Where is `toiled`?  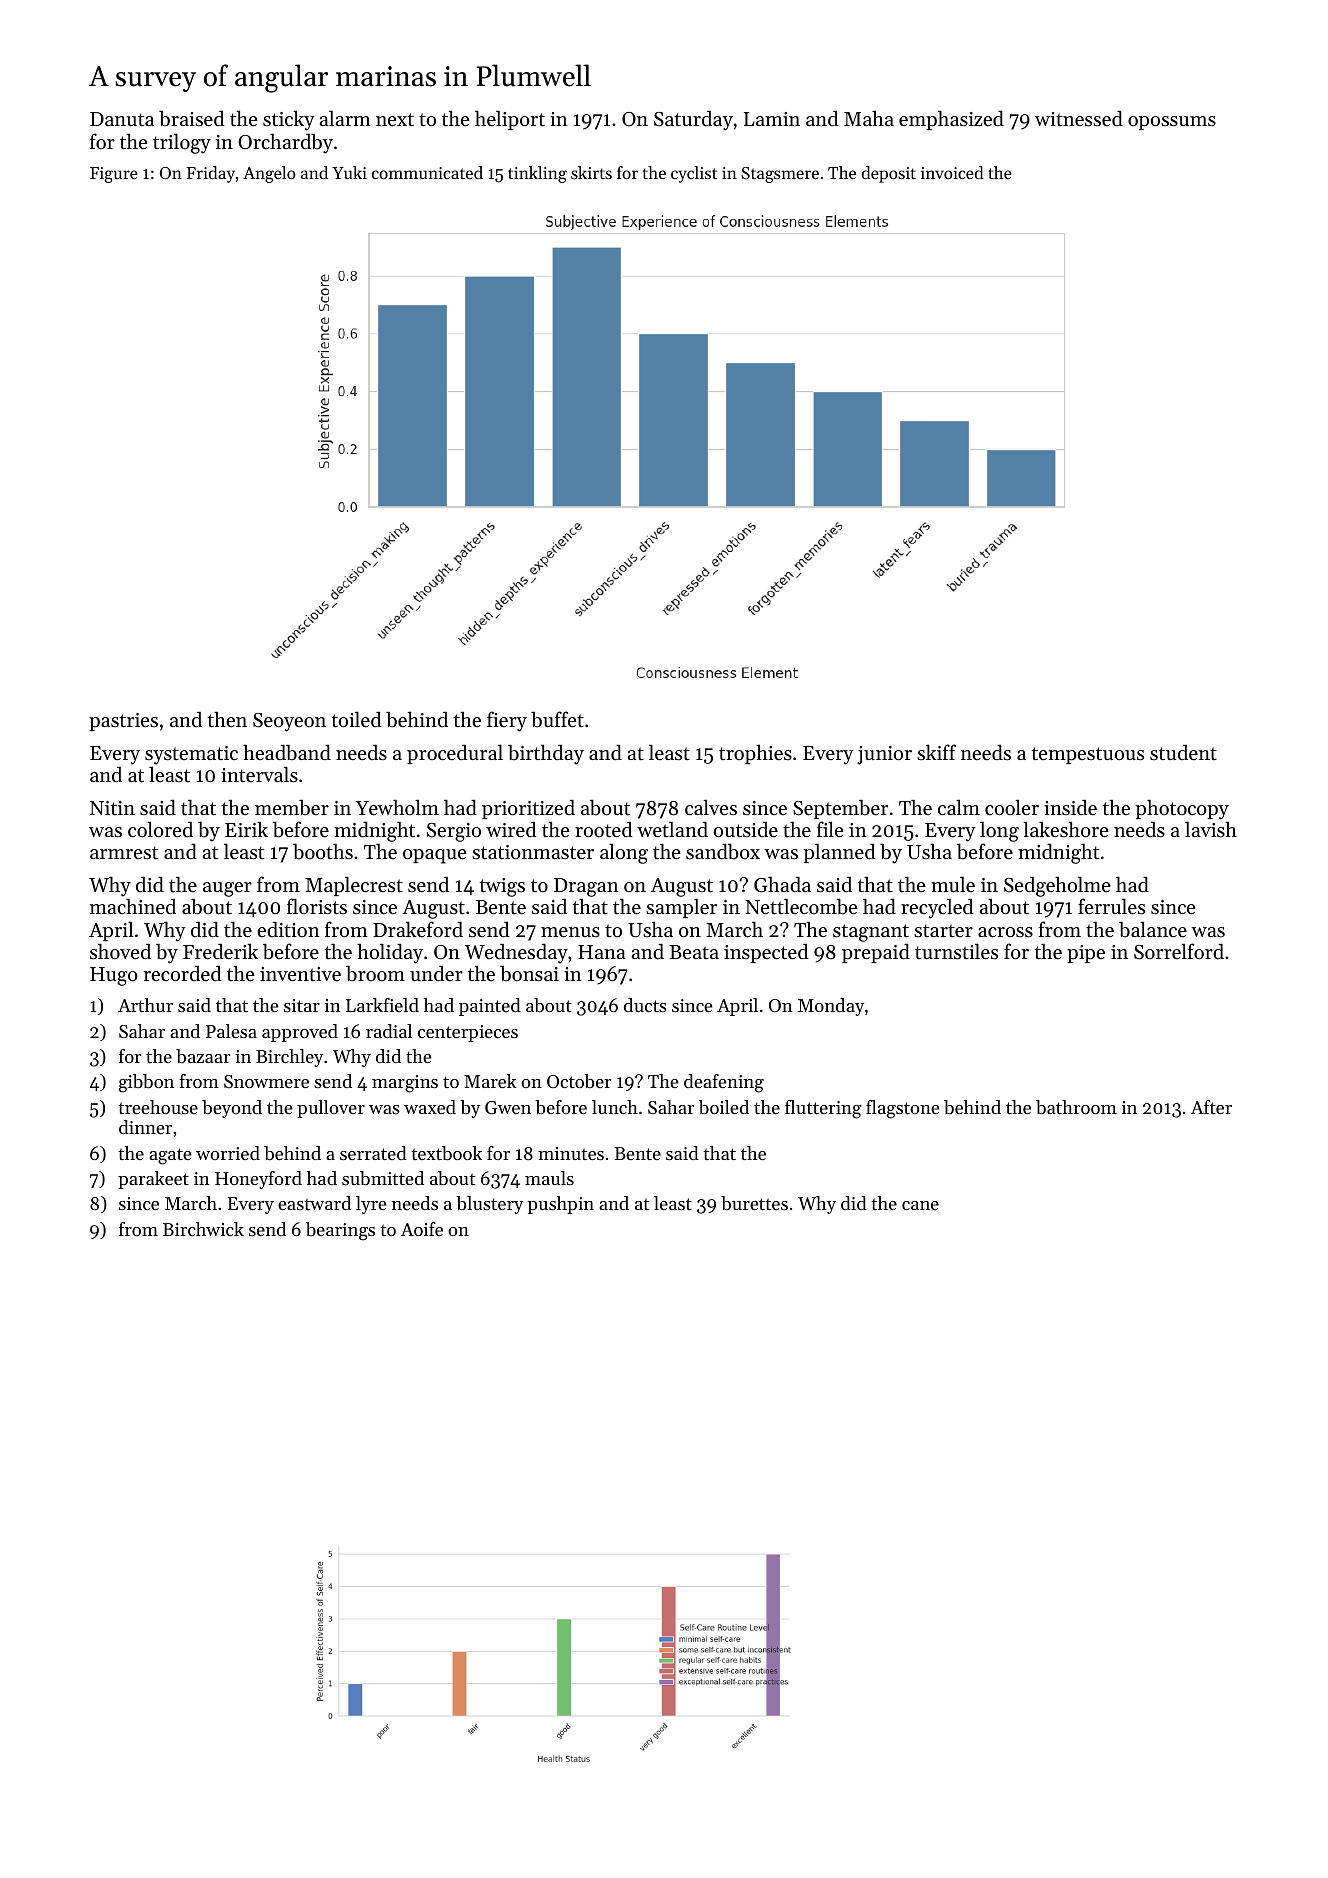
toiled is located at coordinates (356, 719).
